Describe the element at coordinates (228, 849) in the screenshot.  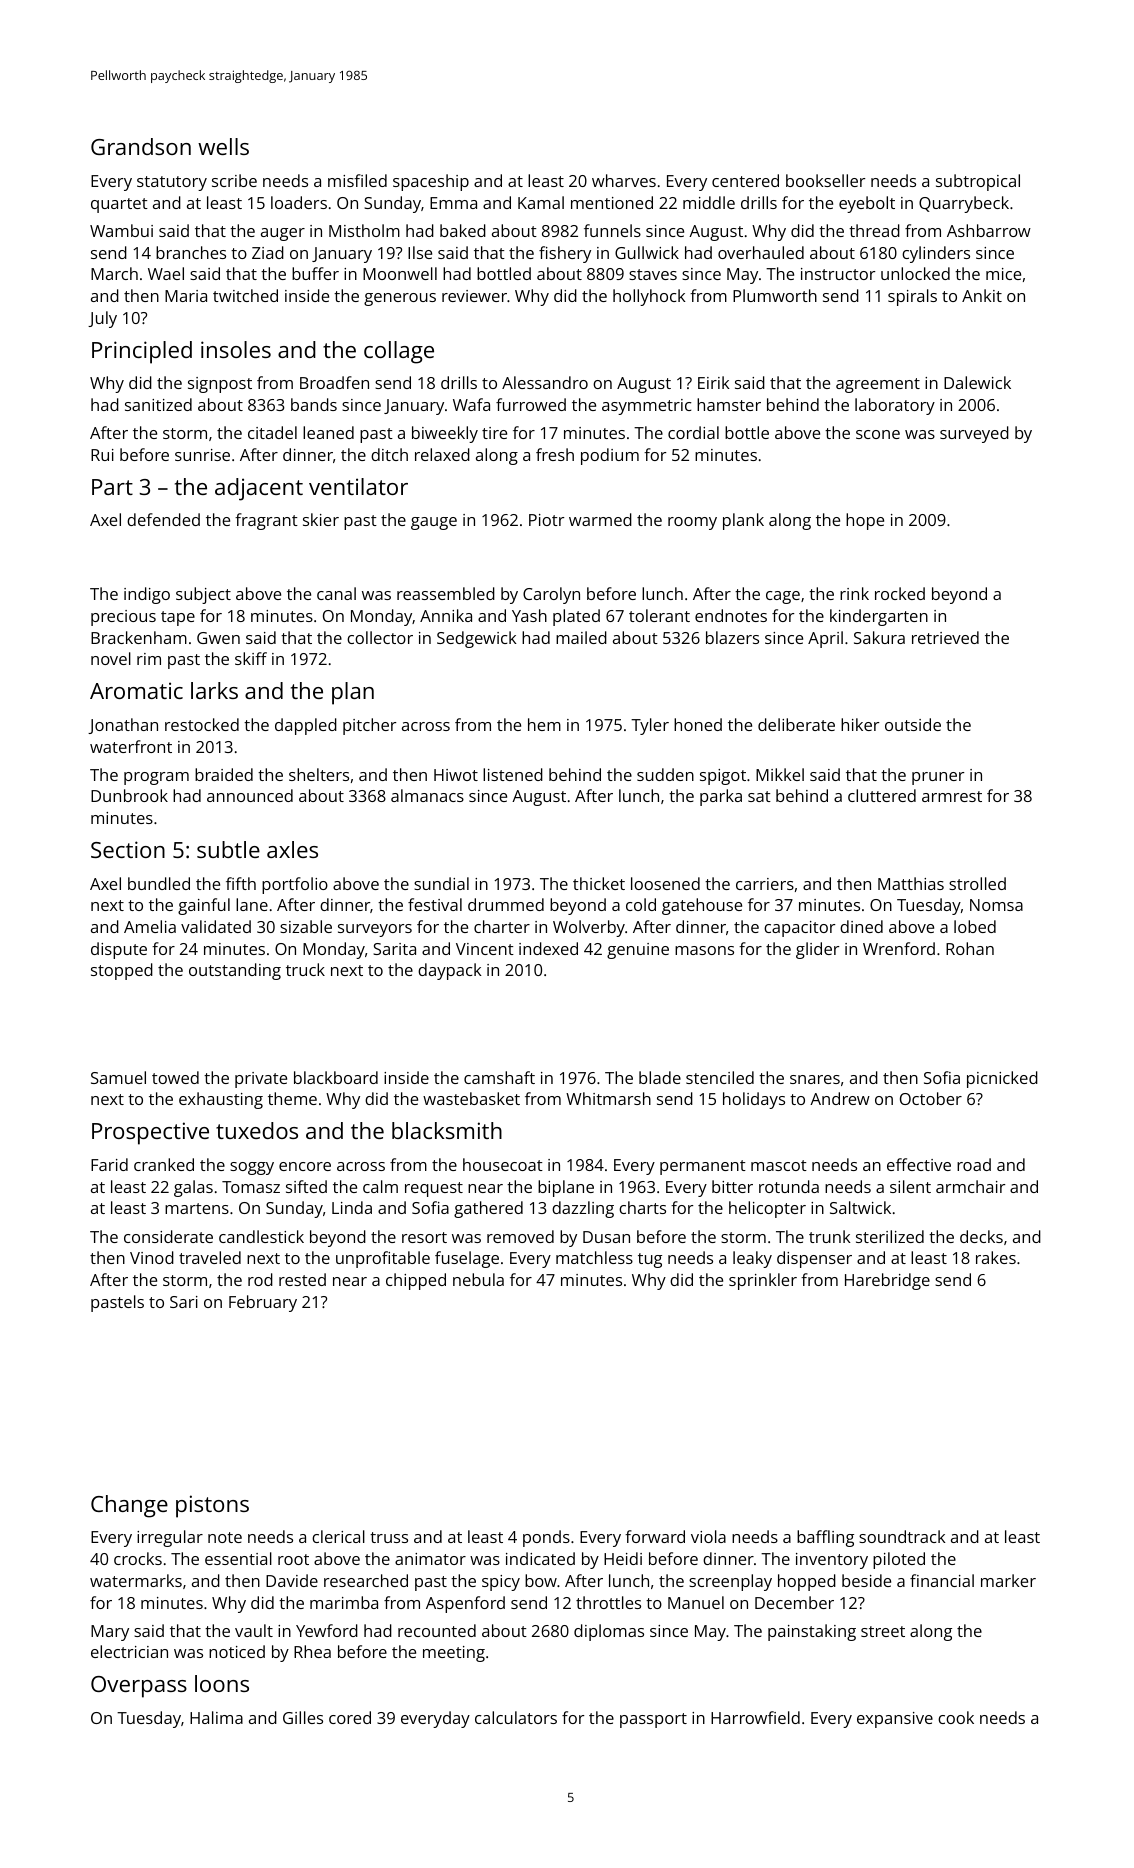
I see `subtle` at that location.
